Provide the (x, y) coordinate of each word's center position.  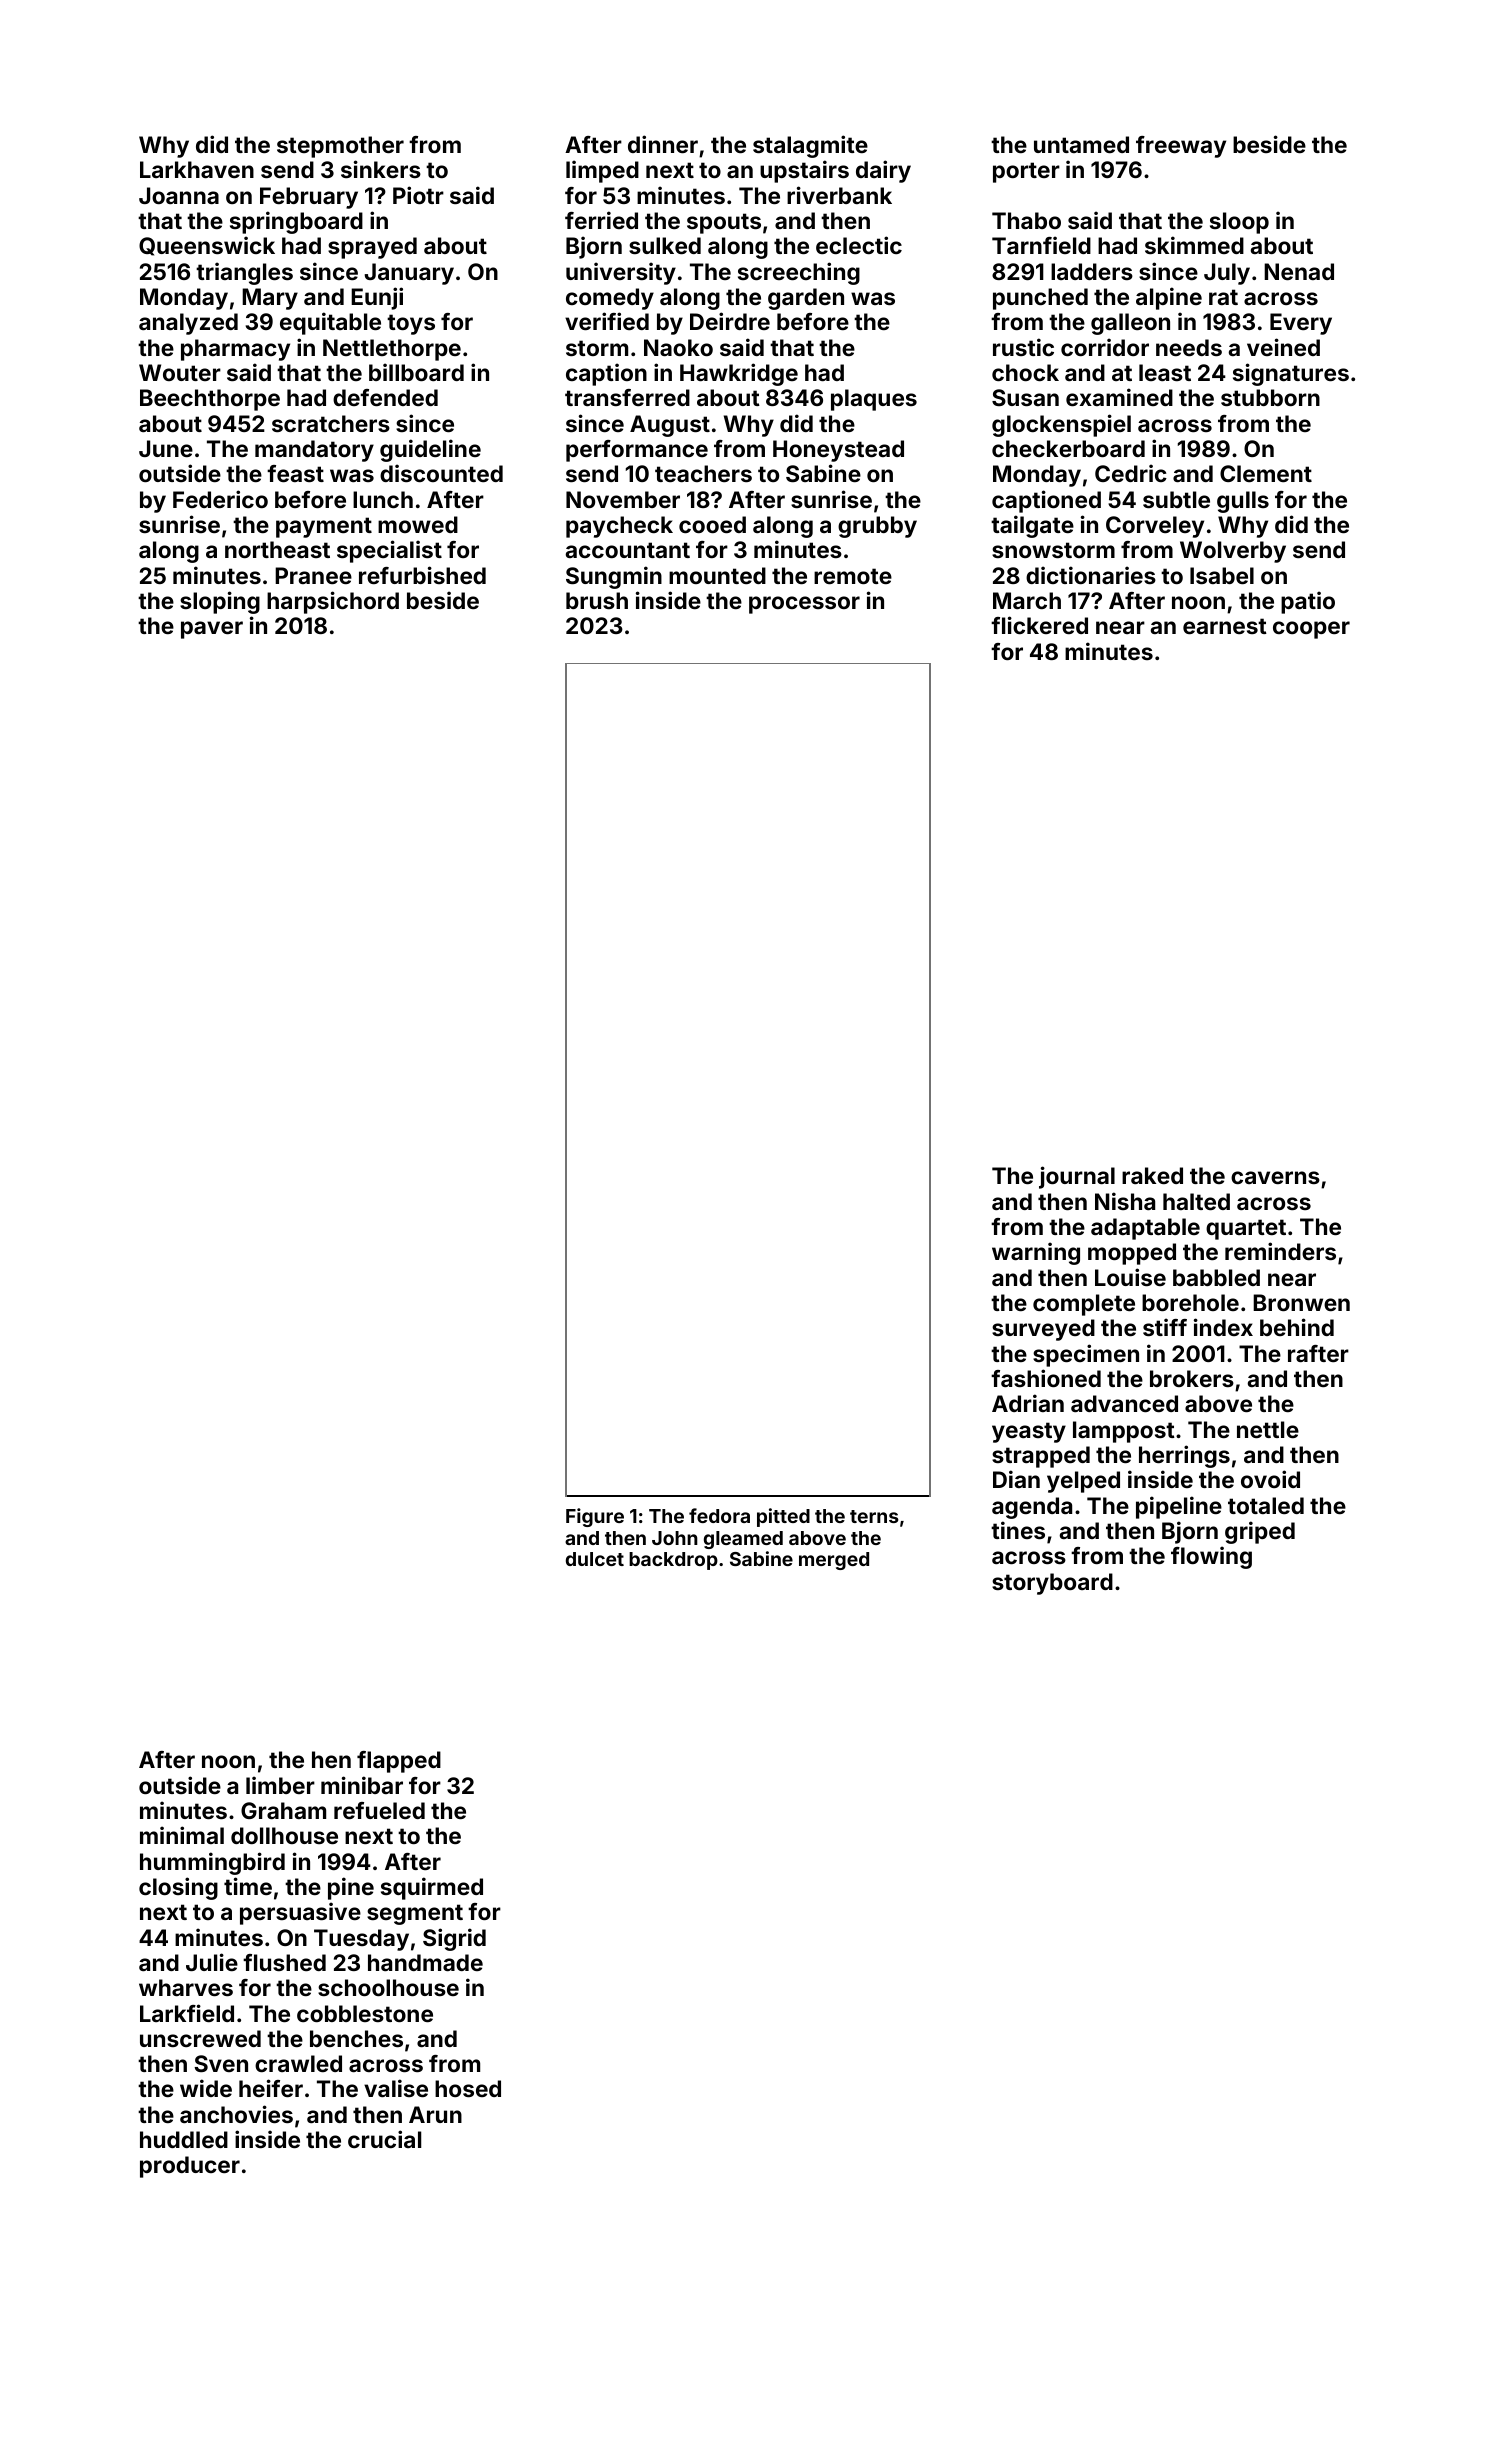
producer (190, 2167)
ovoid (1270, 1479)
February (309, 198)
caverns (1275, 1177)
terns (874, 1516)
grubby (877, 527)
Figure (595, 1517)
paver (212, 630)
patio (1308, 602)
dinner (663, 144)
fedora (719, 1515)
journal (1077, 1177)
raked (1152, 1175)
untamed (1081, 144)
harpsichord (333, 602)
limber (280, 1785)
